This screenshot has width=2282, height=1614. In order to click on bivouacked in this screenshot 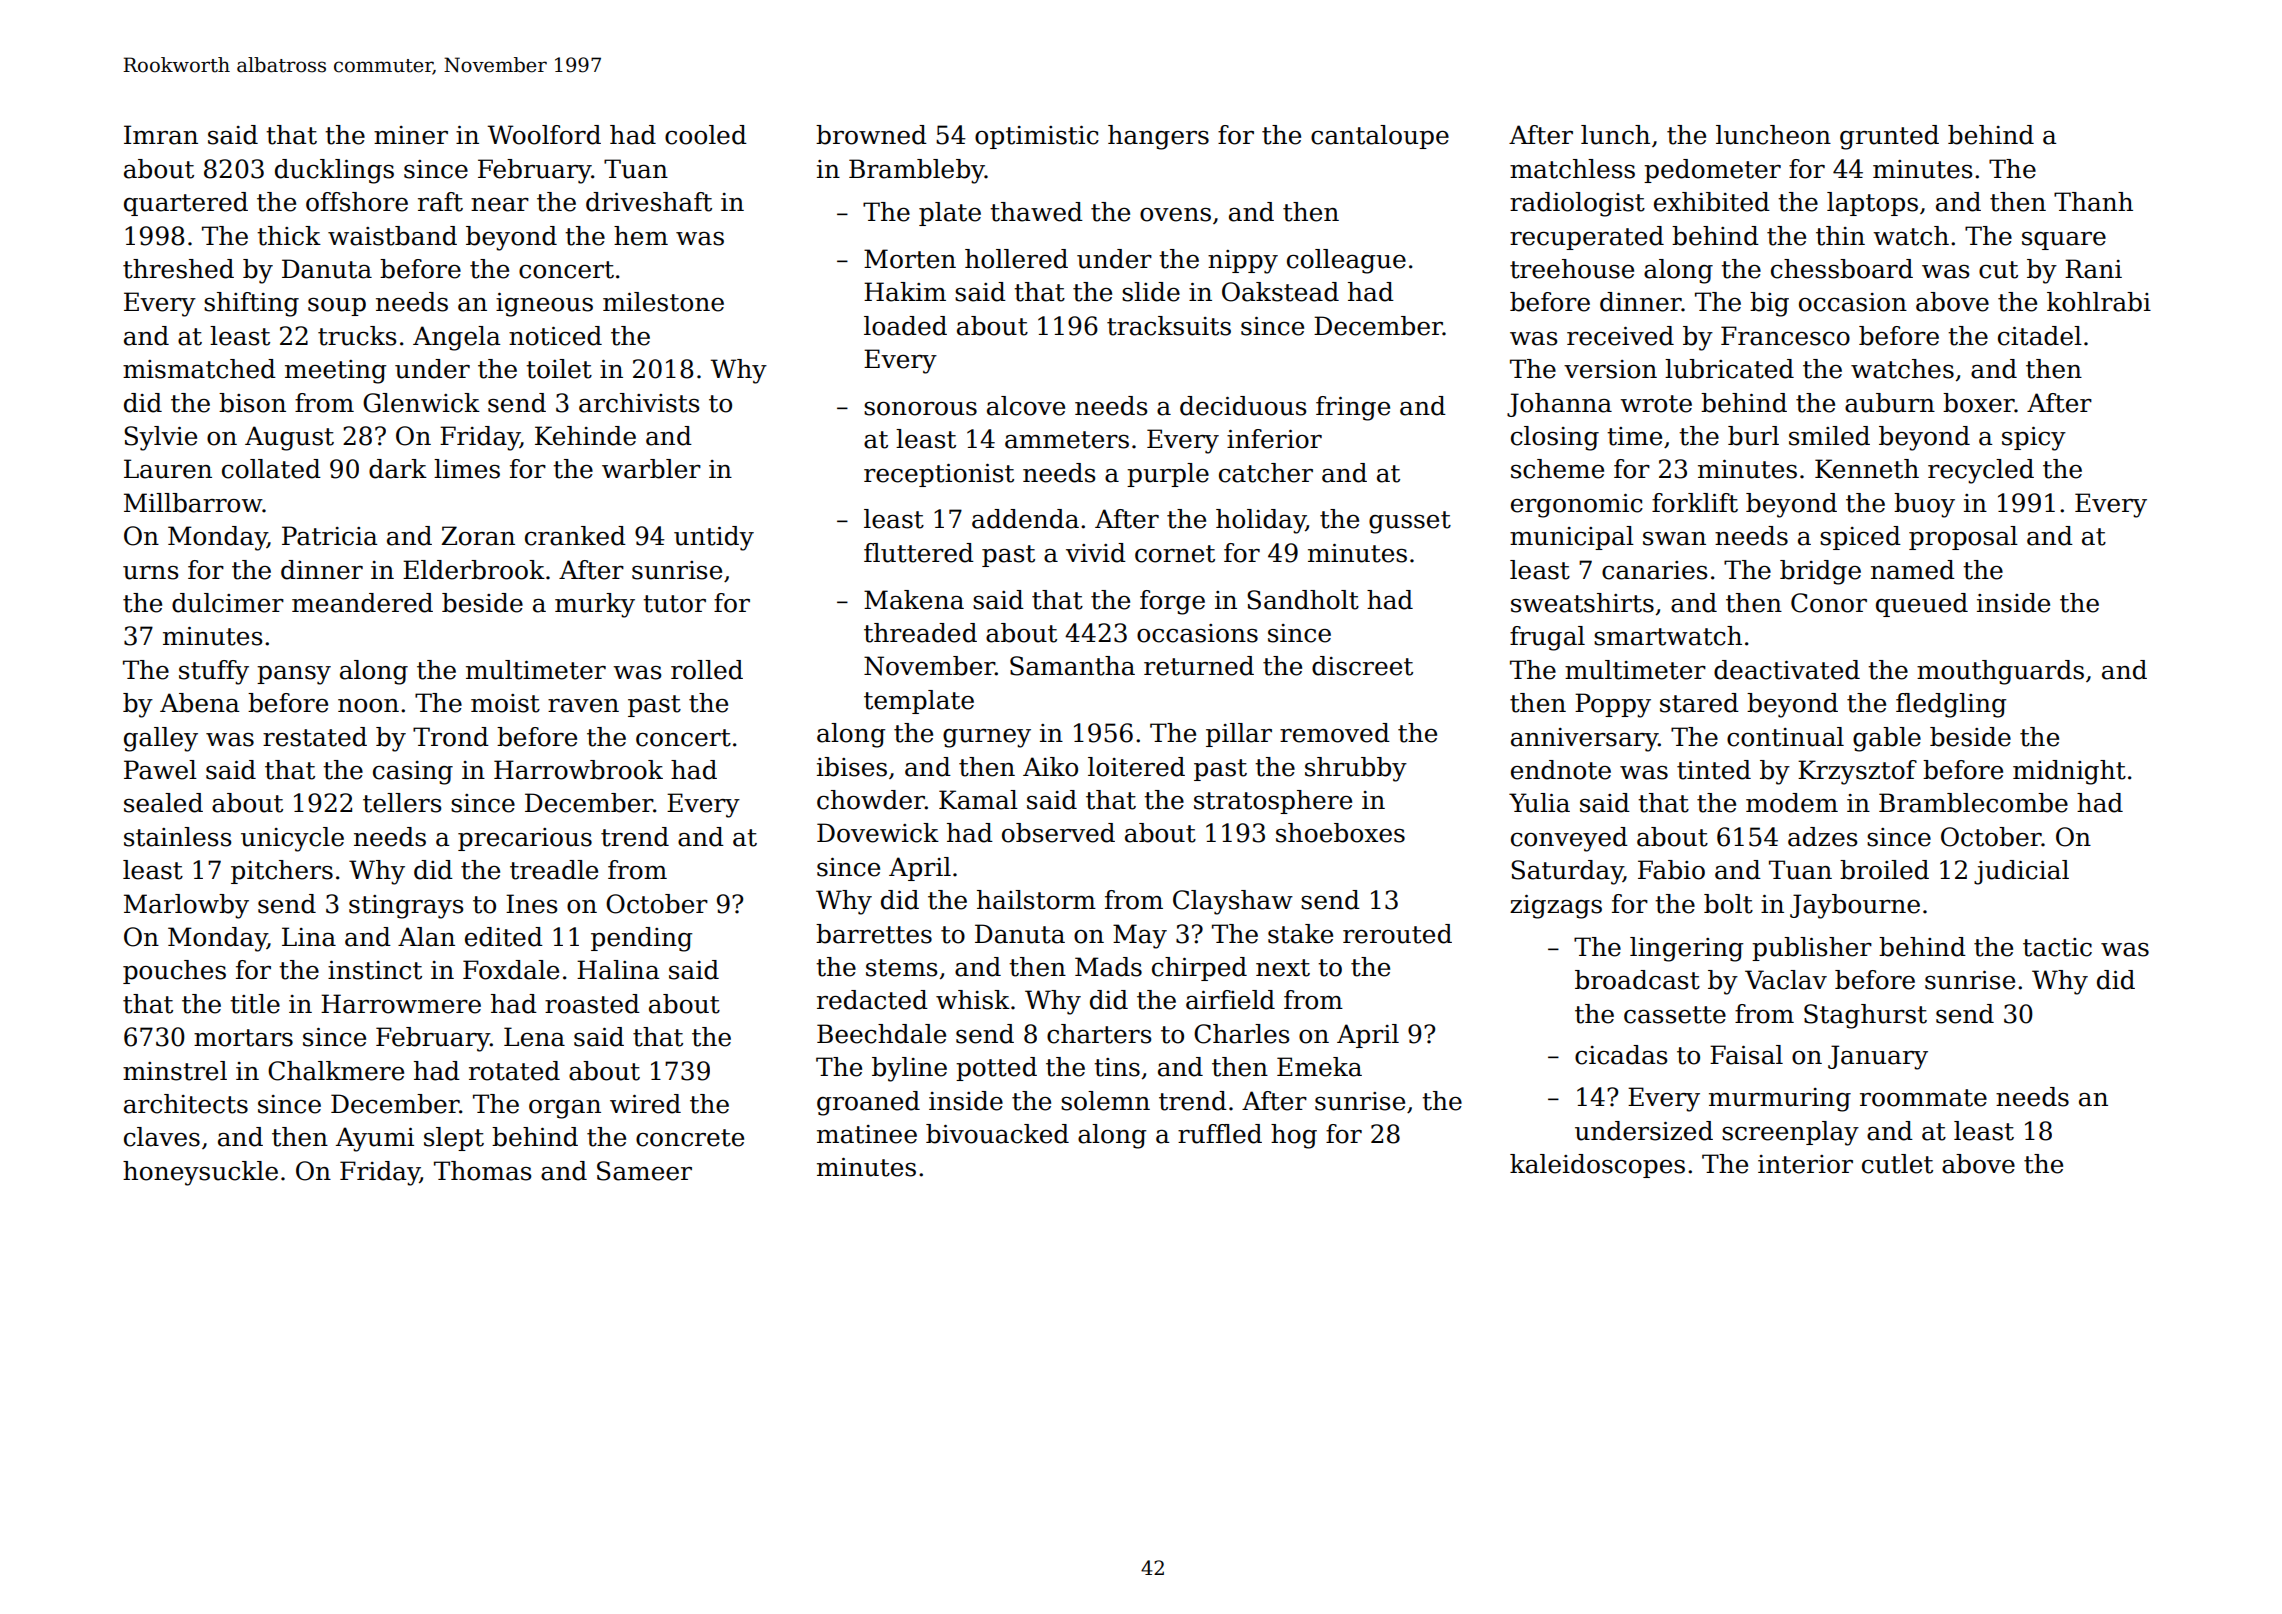, I will do `click(997, 1134)`.
